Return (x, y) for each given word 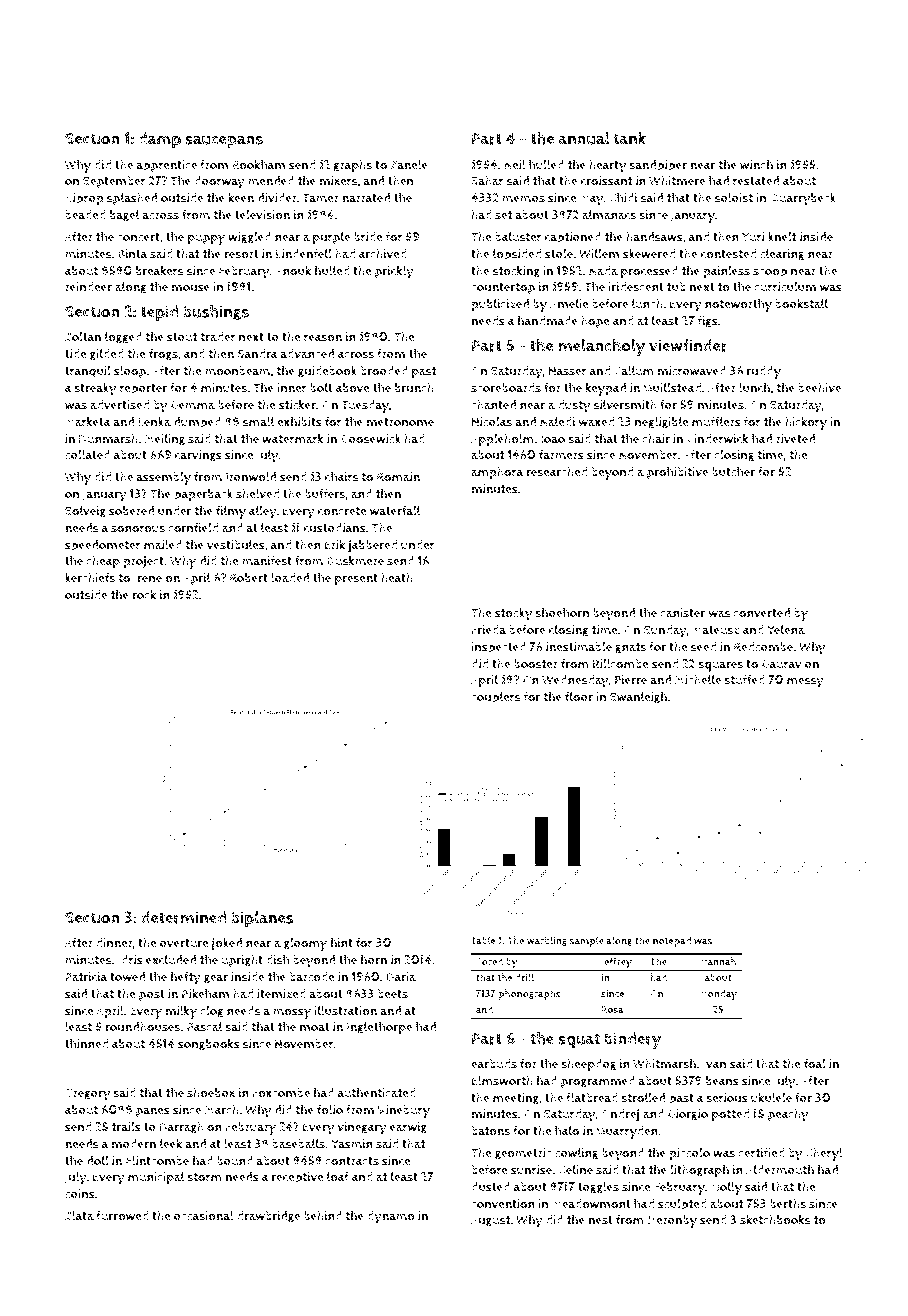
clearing (782, 255)
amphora (497, 473)
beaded (85, 215)
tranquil (88, 372)
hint (342, 942)
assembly (163, 478)
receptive (297, 1178)
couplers (495, 698)
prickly (394, 272)
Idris (130, 960)
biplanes (262, 919)
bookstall (801, 303)
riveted (795, 439)
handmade (548, 320)
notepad (672, 941)
